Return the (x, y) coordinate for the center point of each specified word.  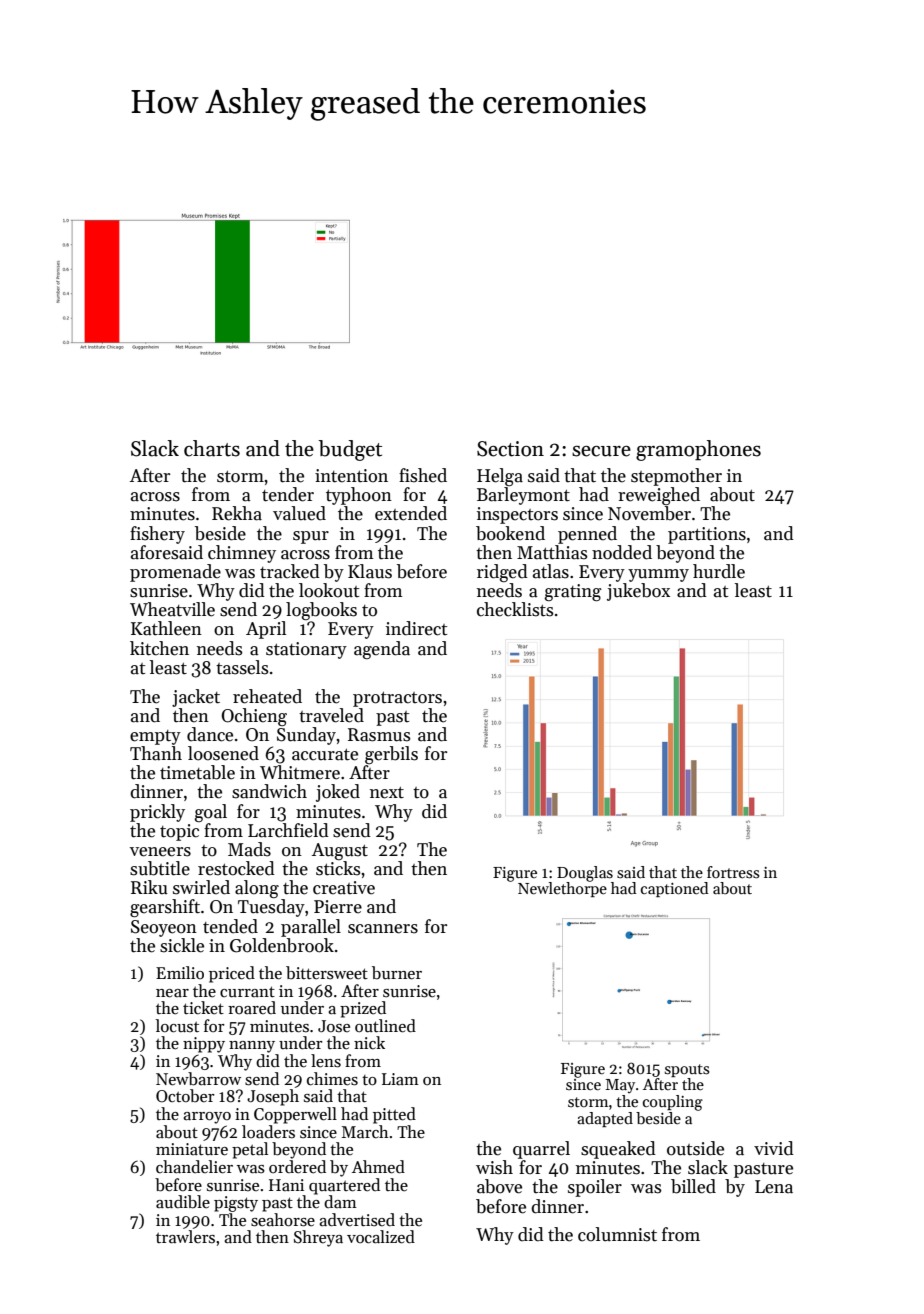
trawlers (185, 1237)
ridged (502, 573)
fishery (157, 535)
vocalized (381, 1237)
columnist (617, 1234)
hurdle (719, 571)
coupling (673, 1103)
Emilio (180, 972)
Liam (400, 1079)
